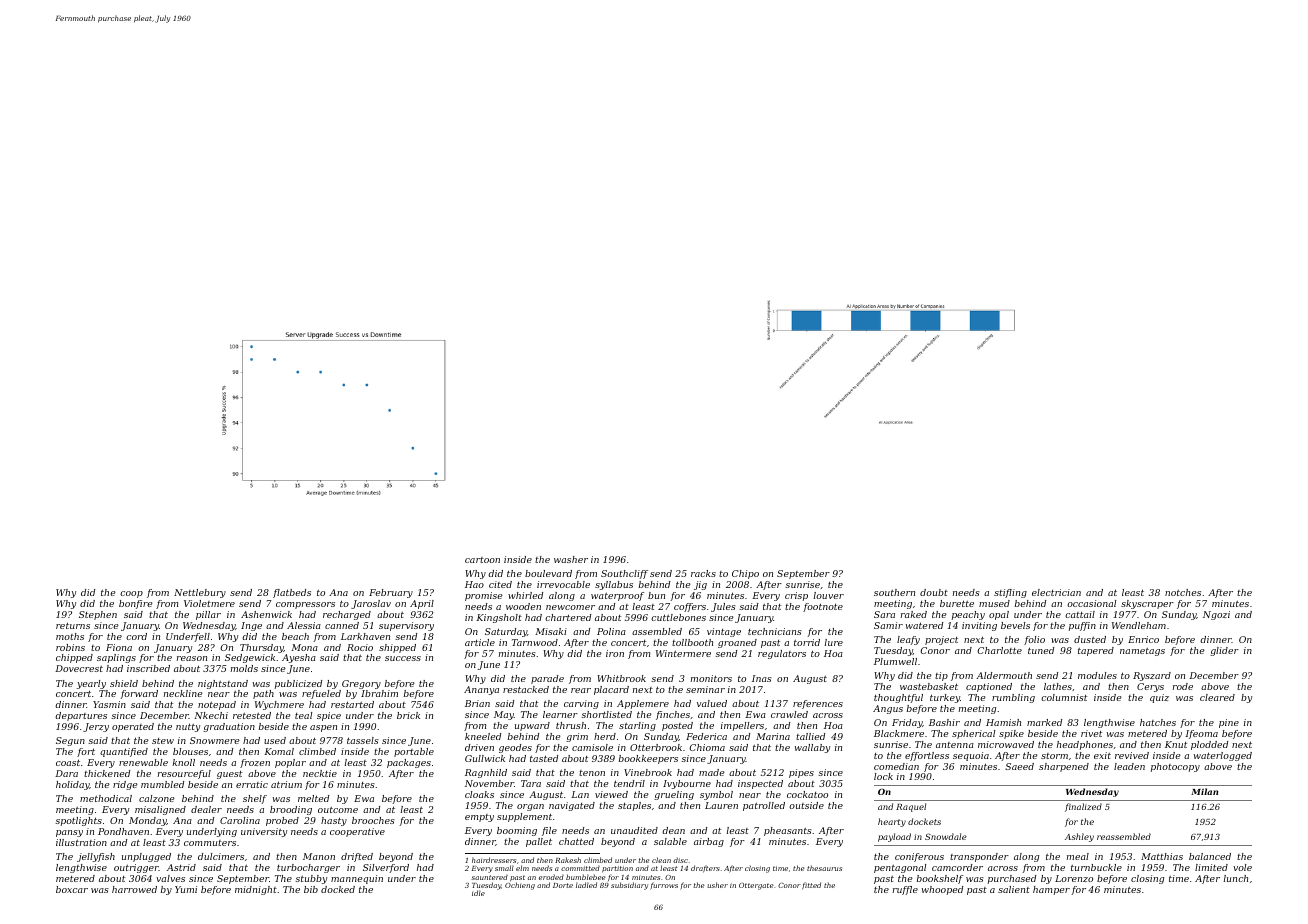  Describe the element at coordinates (311, 879) in the screenshot. I see `stubby` at that location.
